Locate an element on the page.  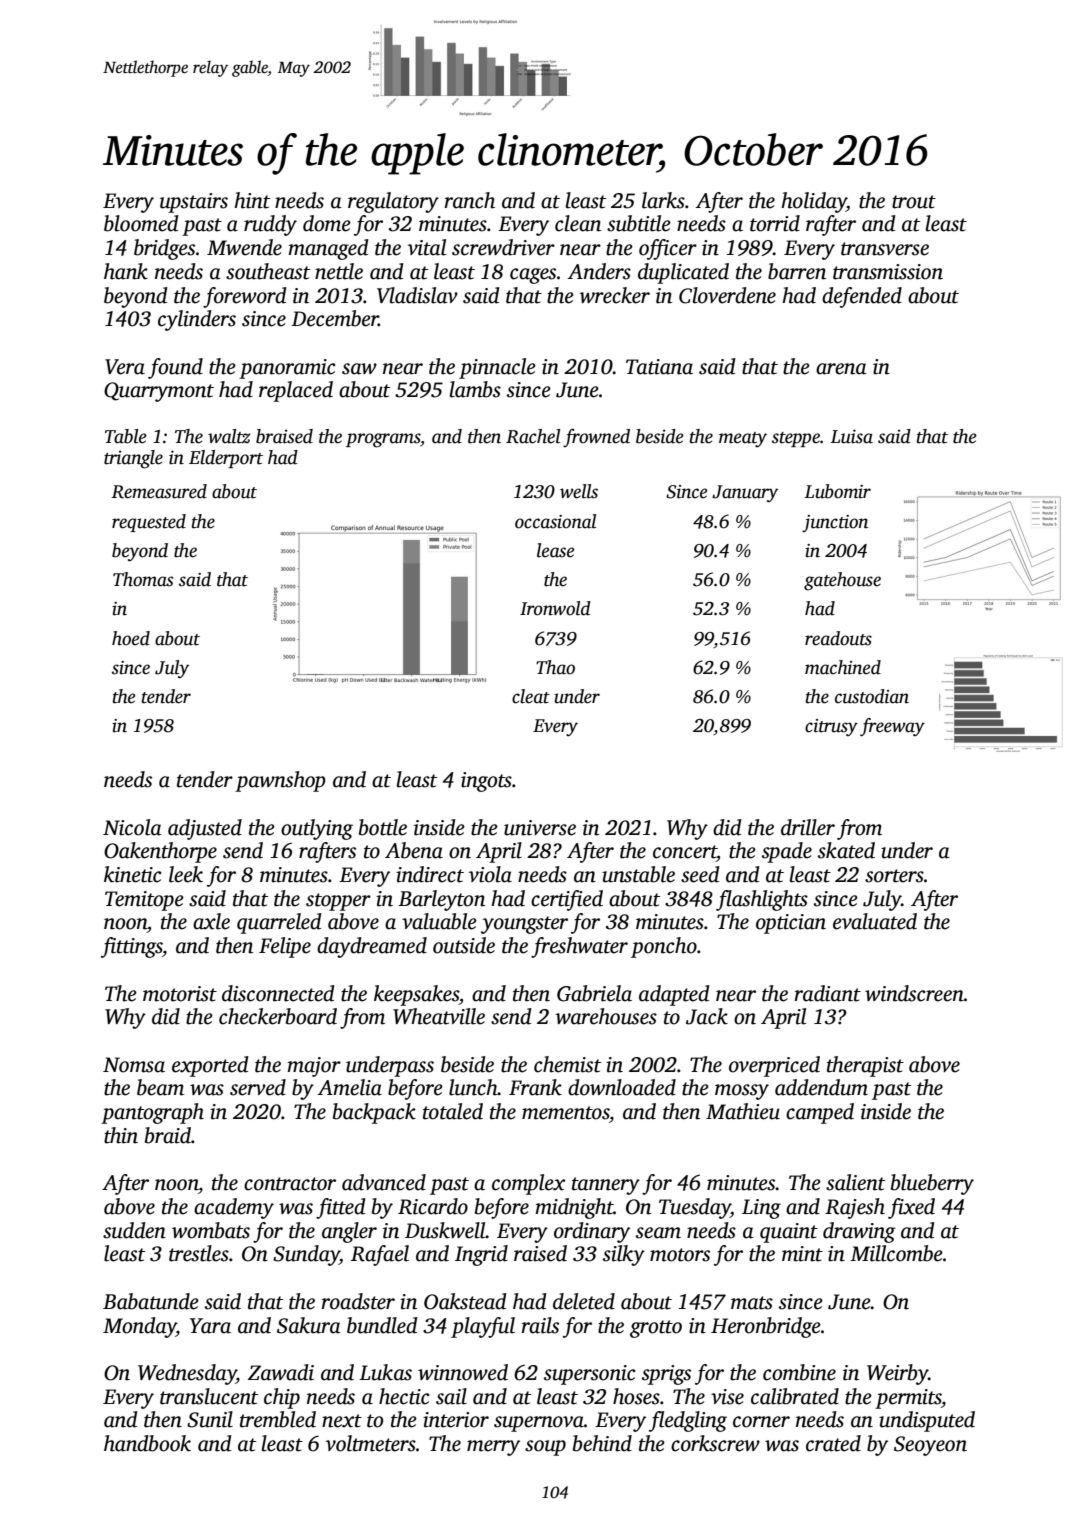
Babatunde is located at coordinates (151, 1301).
